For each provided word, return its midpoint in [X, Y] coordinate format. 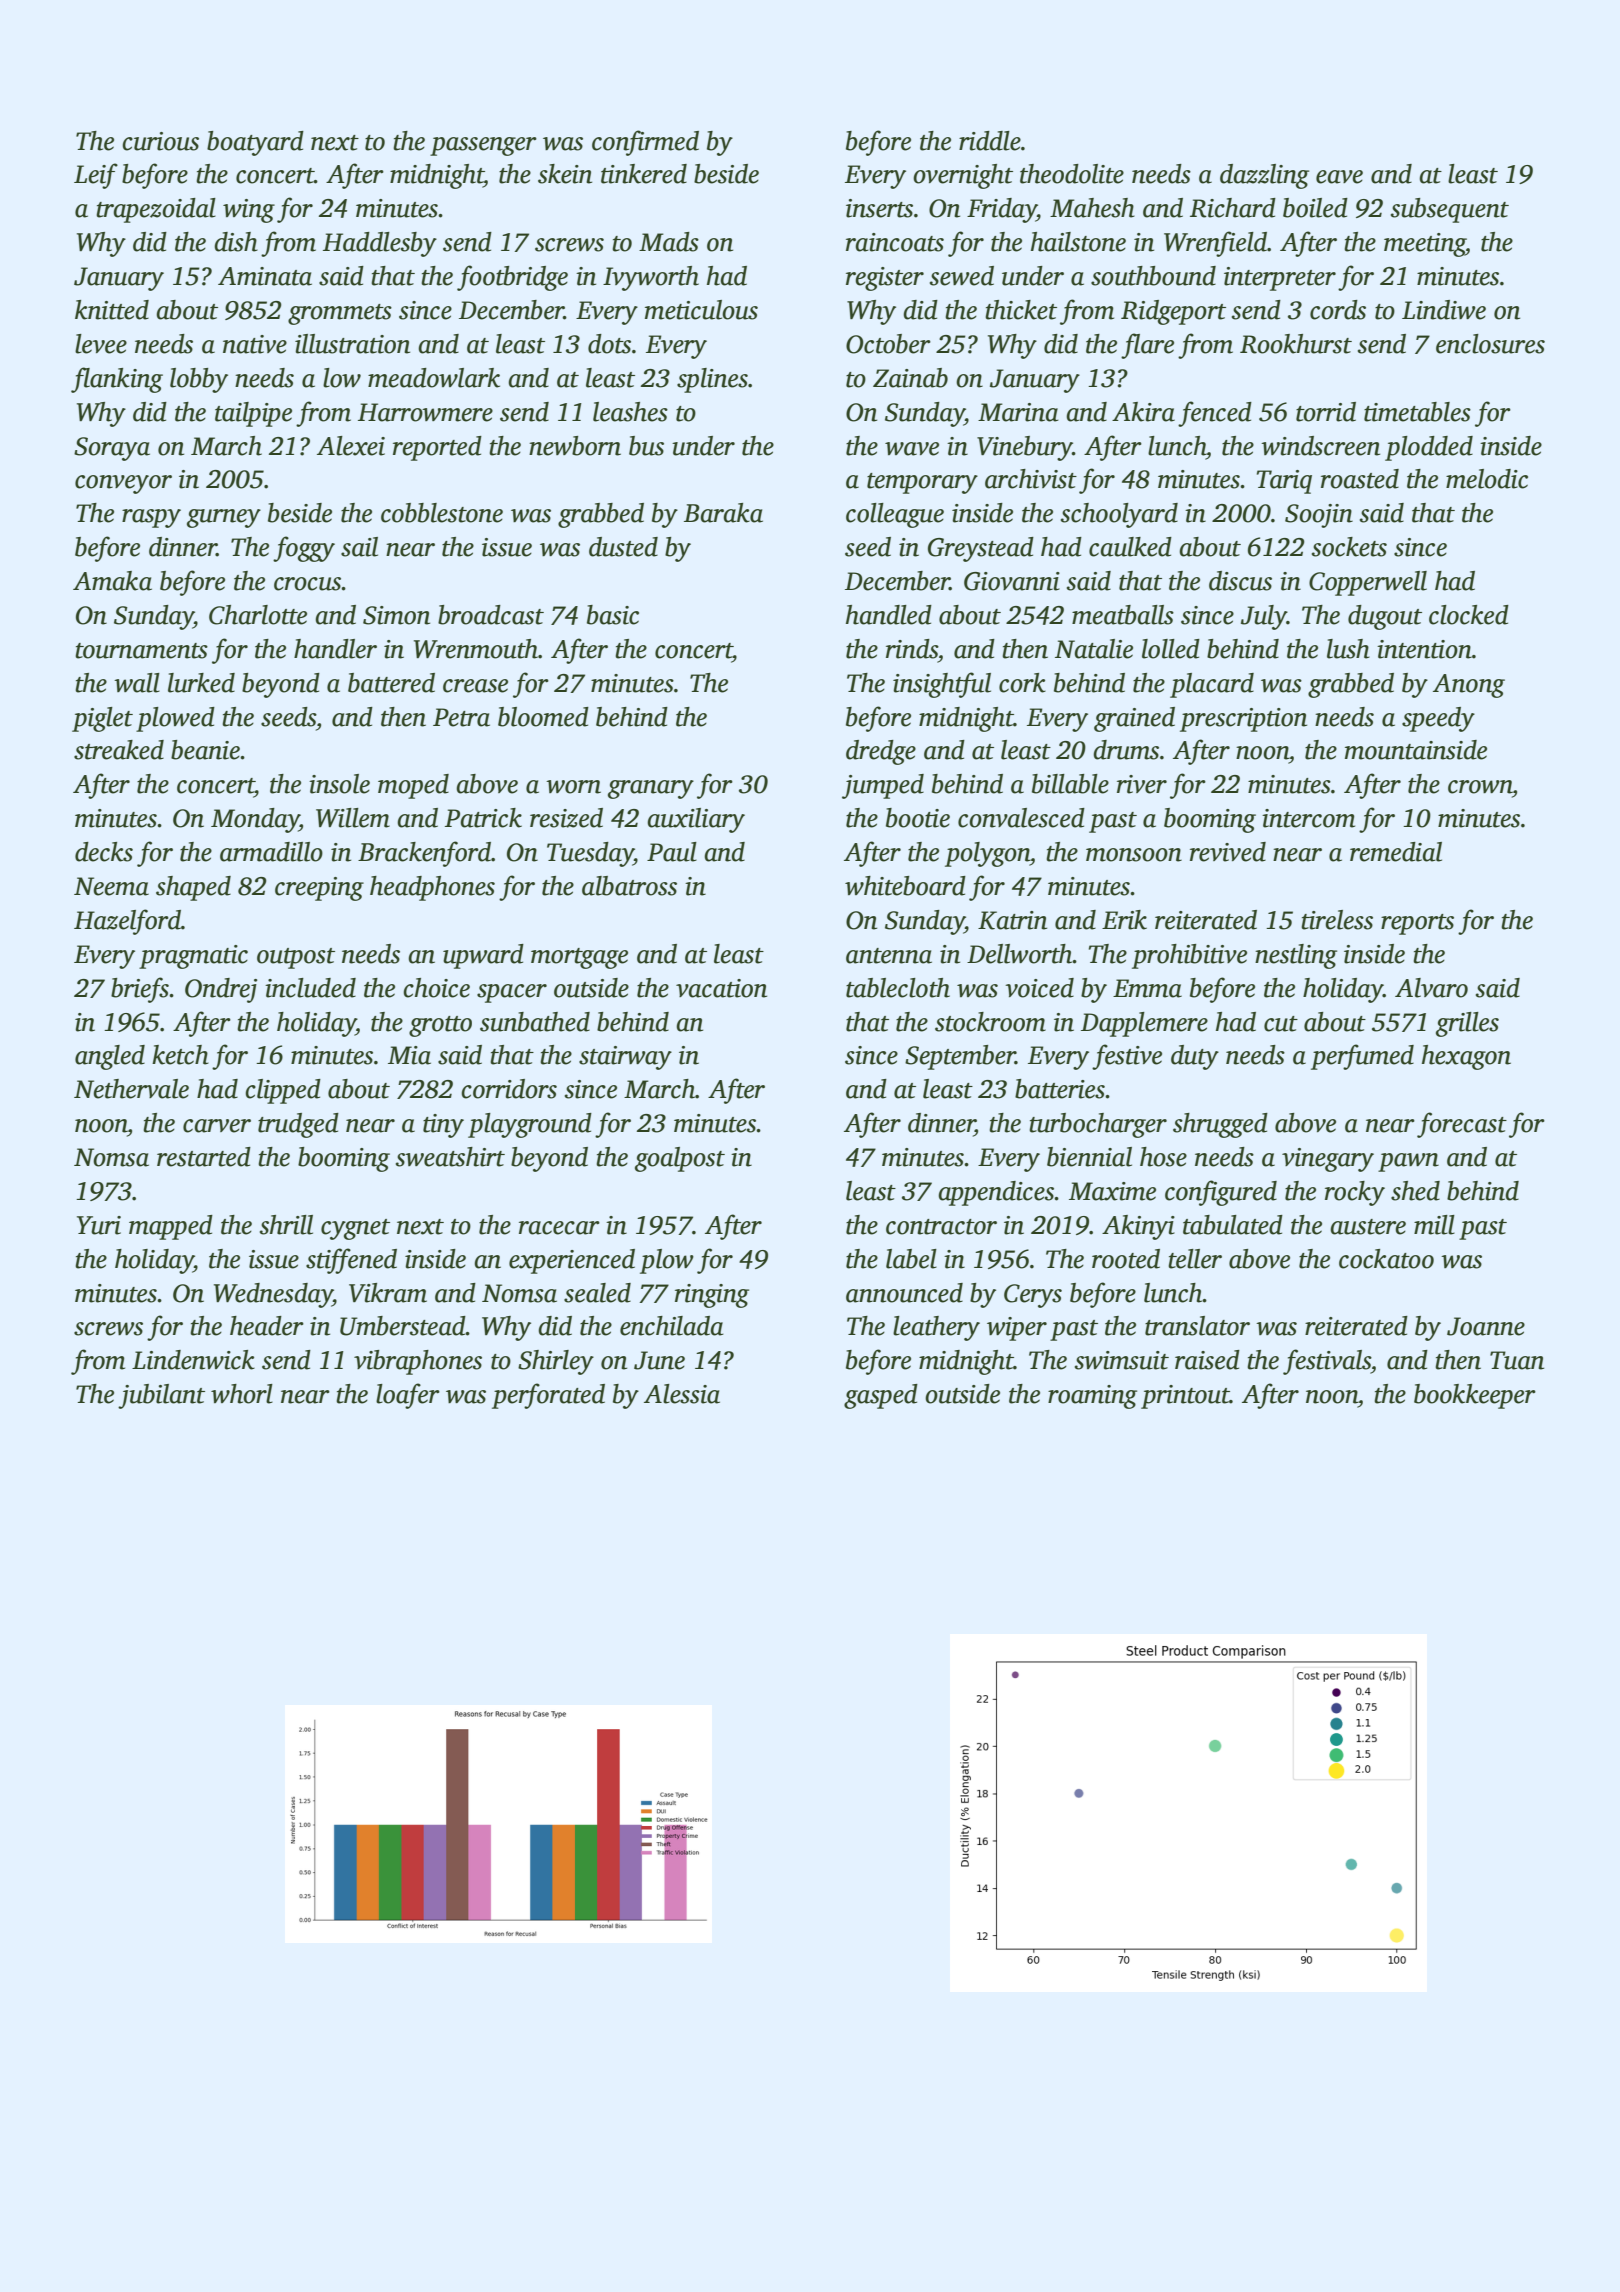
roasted [1360, 479]
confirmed [645, 143]
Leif [96, 176]
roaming [1092, 1397]
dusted [623, 547]
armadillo [271, 852]
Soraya [112, 449]
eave [1339, 177]
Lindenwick [193, 1360]
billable [1070, 784]
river [1142, 784]
